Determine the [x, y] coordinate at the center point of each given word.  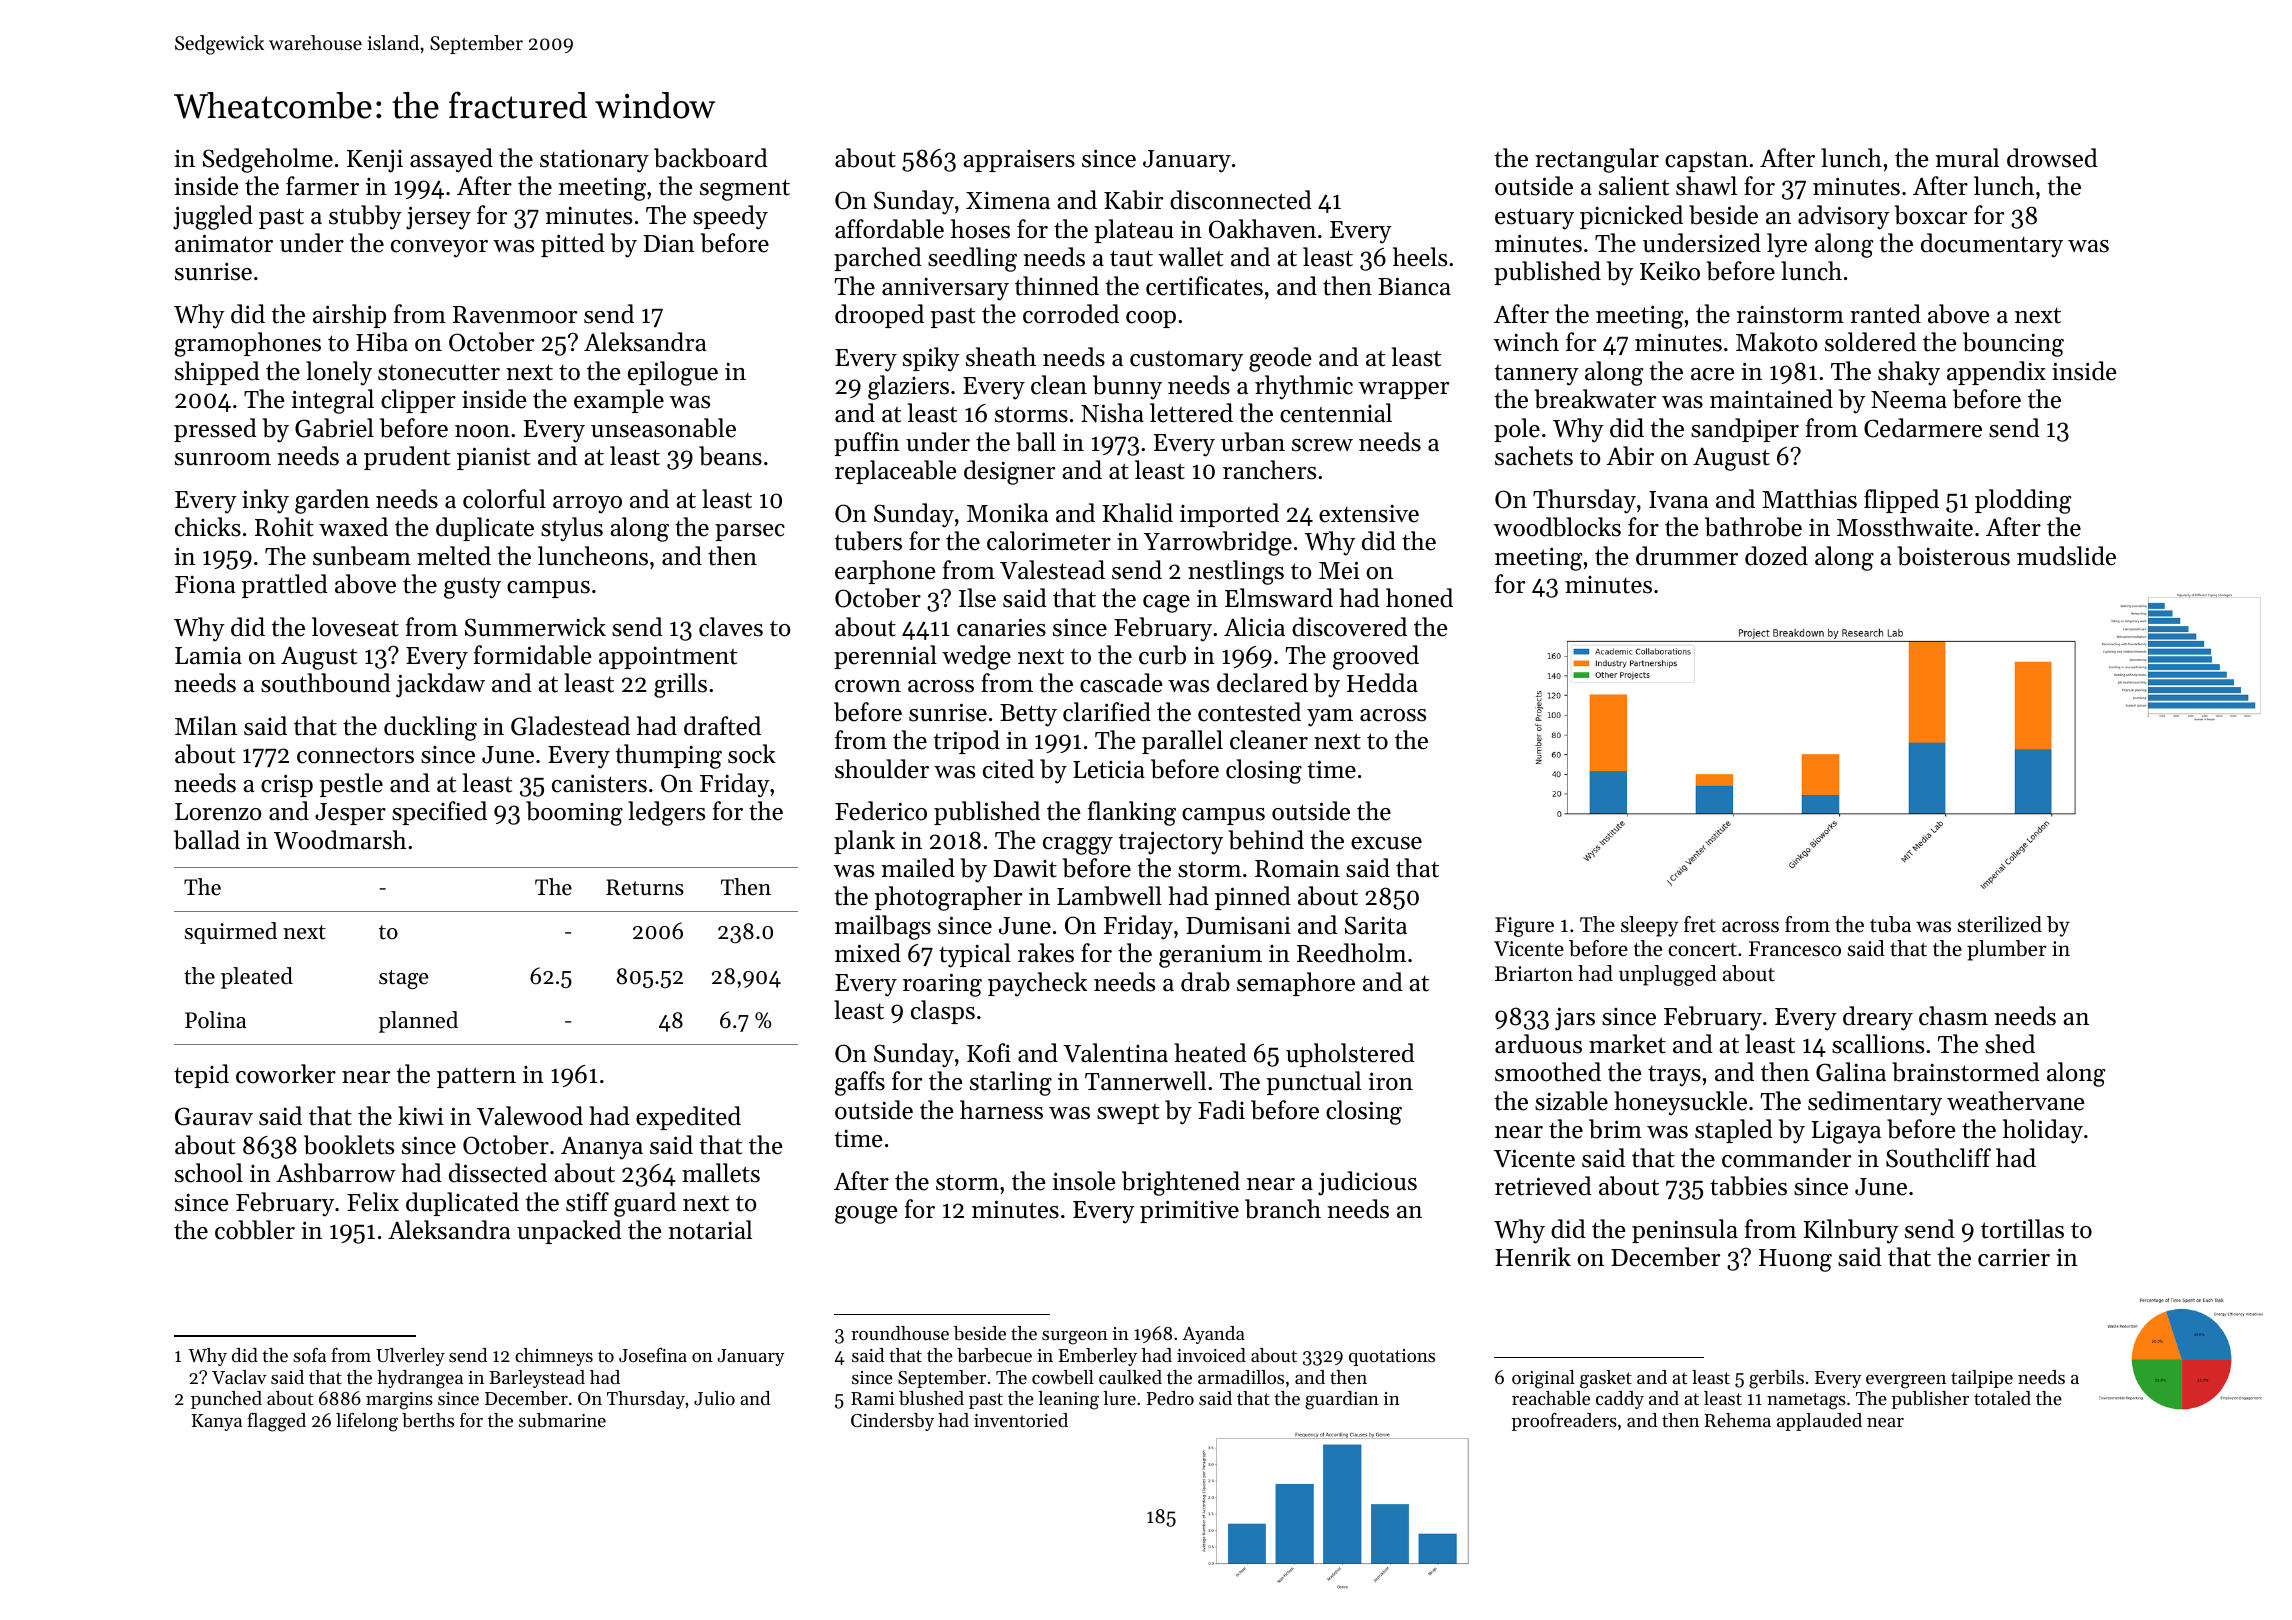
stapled [1734, 1131]
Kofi [989, 1053]
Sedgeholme [268, 160]
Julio [714, 1398]
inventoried [1021, 1420]
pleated [257, 978]
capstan [1706, 161]
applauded [1819, 1422]
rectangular [1597, 160]
